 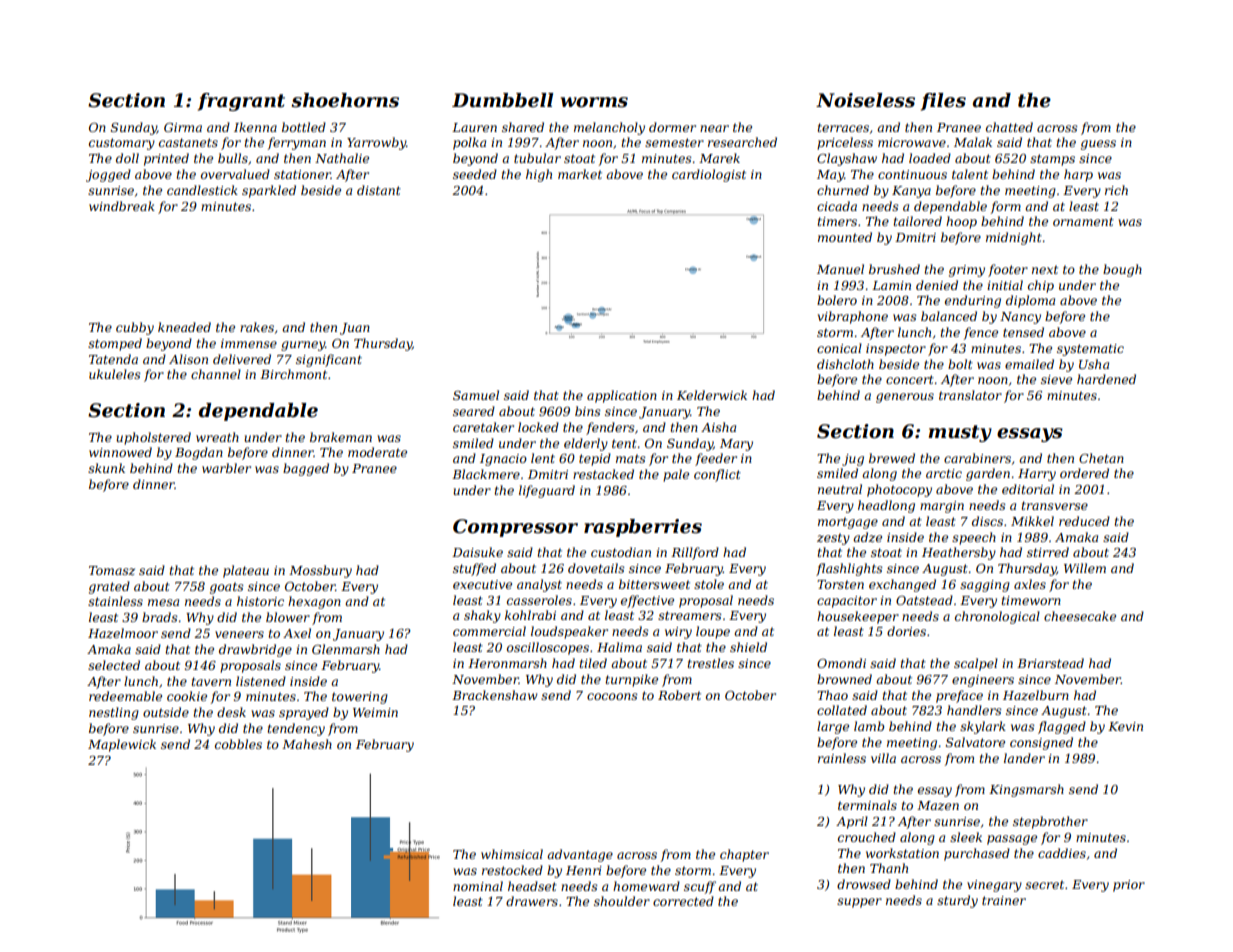 What do you see at coordinates (241, 102) in the screenshot?
I see `fragrant` at bounding box center [241, 102].
